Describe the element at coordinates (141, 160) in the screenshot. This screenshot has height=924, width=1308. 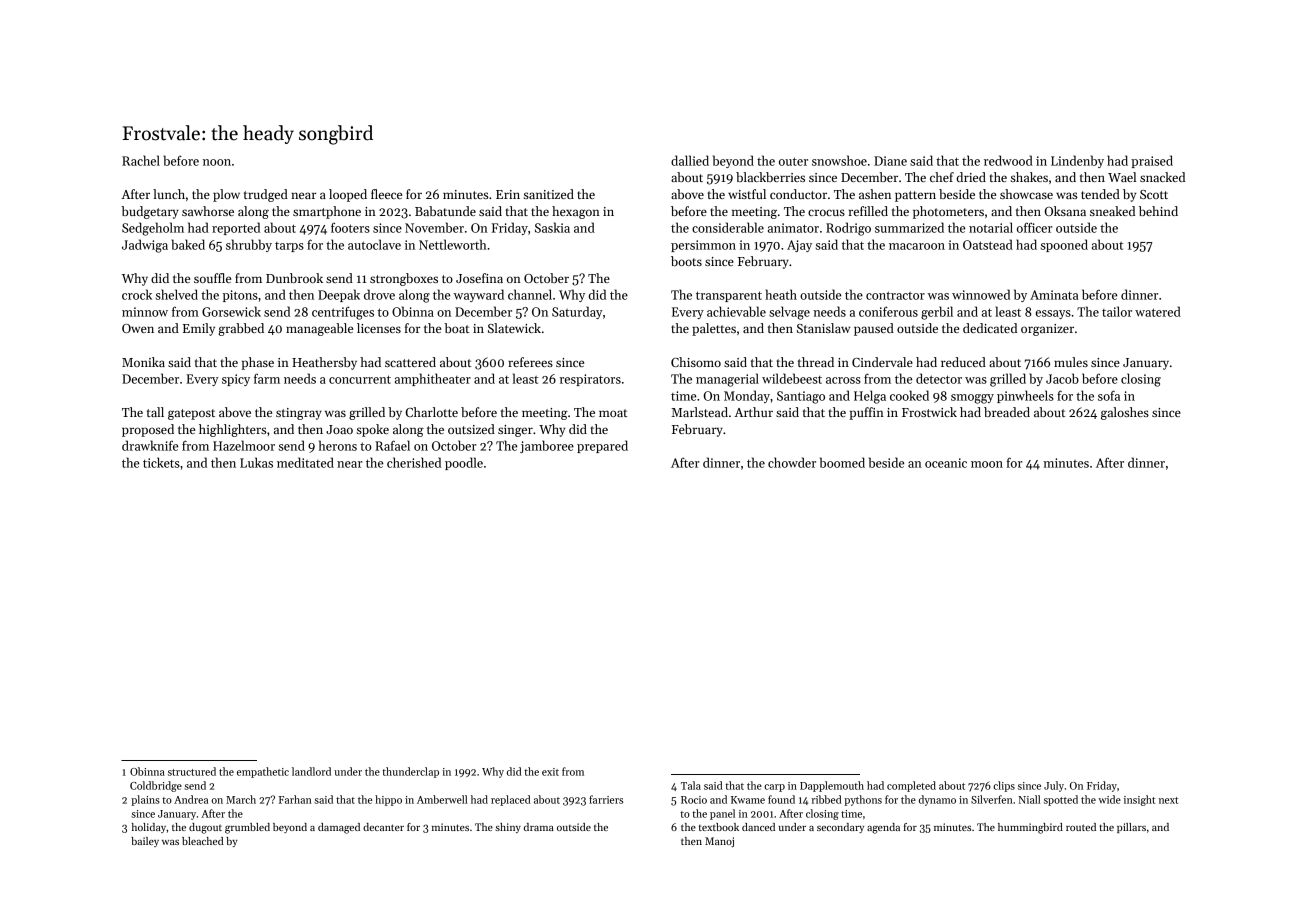
I see `Rachel` at that location.
